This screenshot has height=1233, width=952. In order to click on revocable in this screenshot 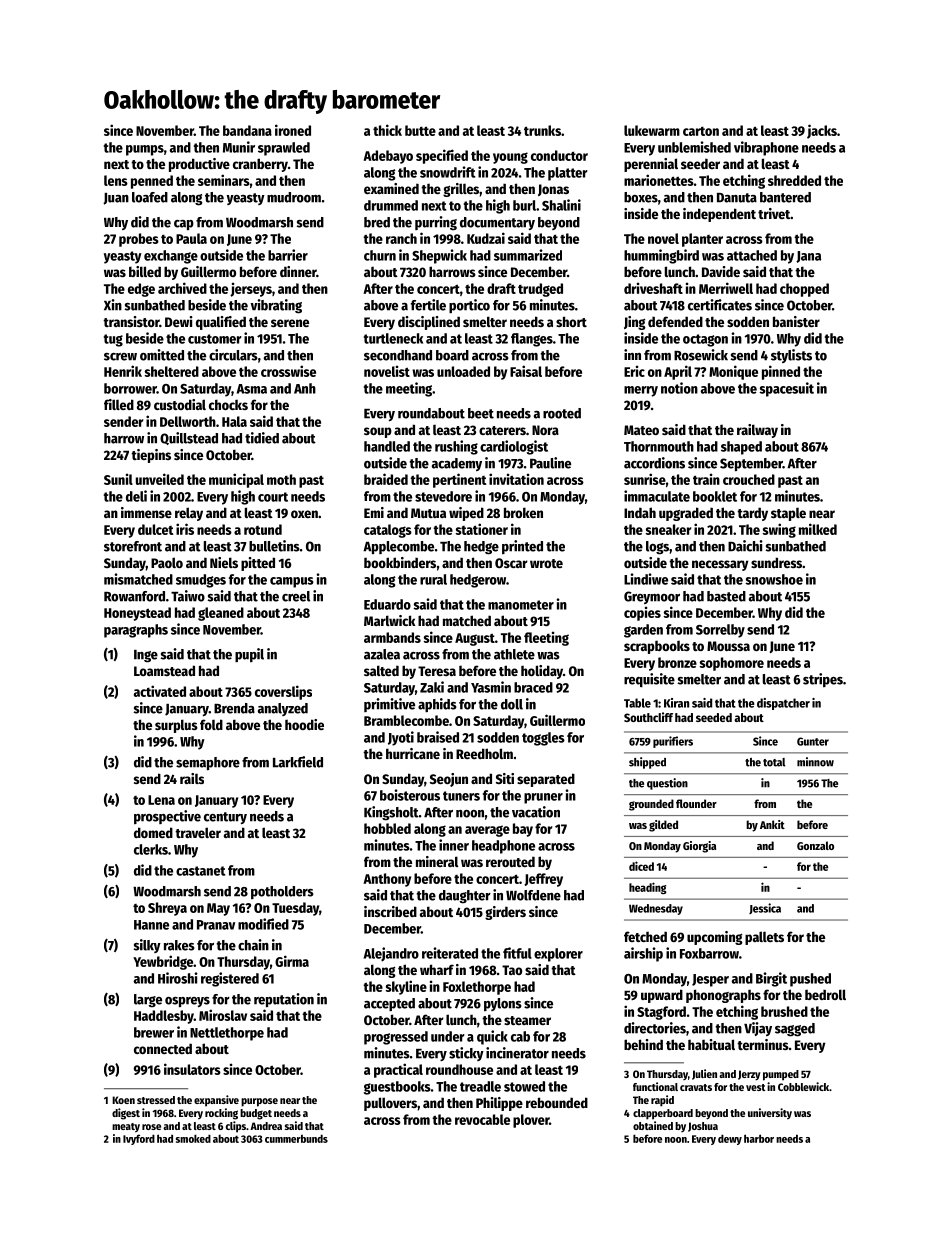, I will do `click(482, 1119)`.
